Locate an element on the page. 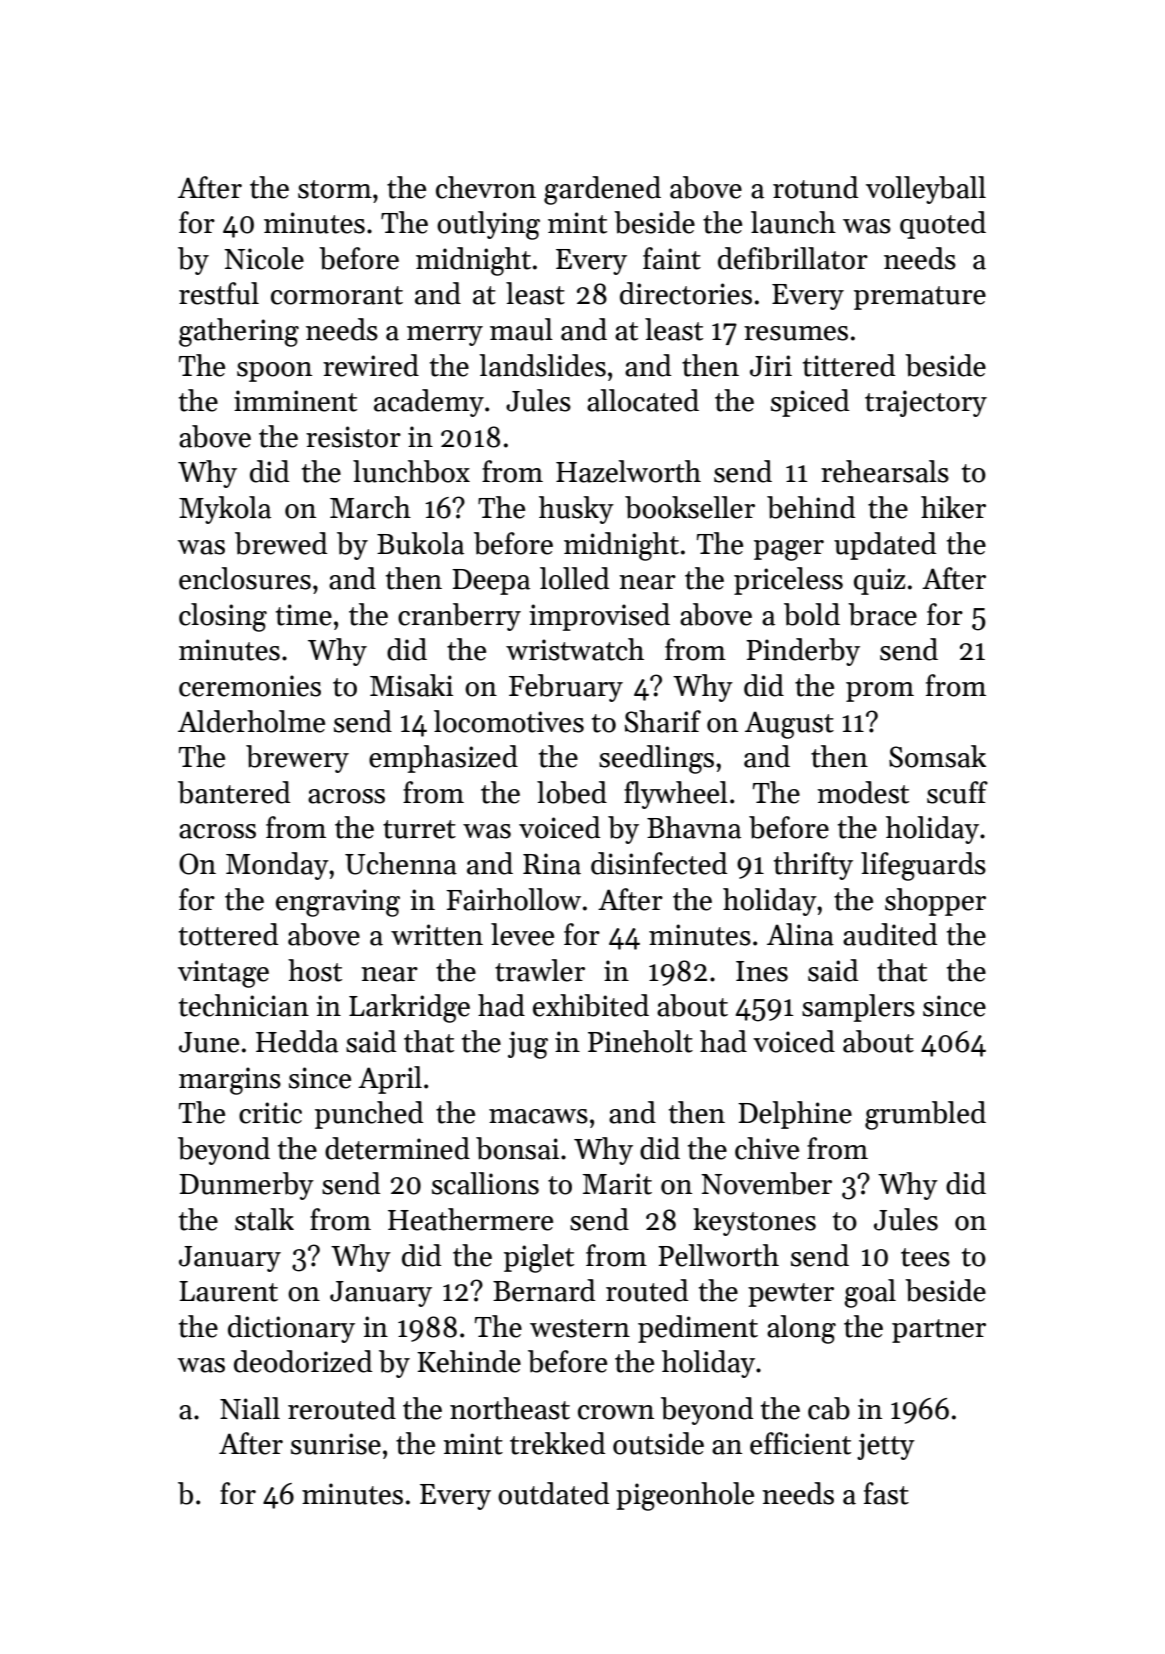  sunrise is located at coordinates (336, 1444).
